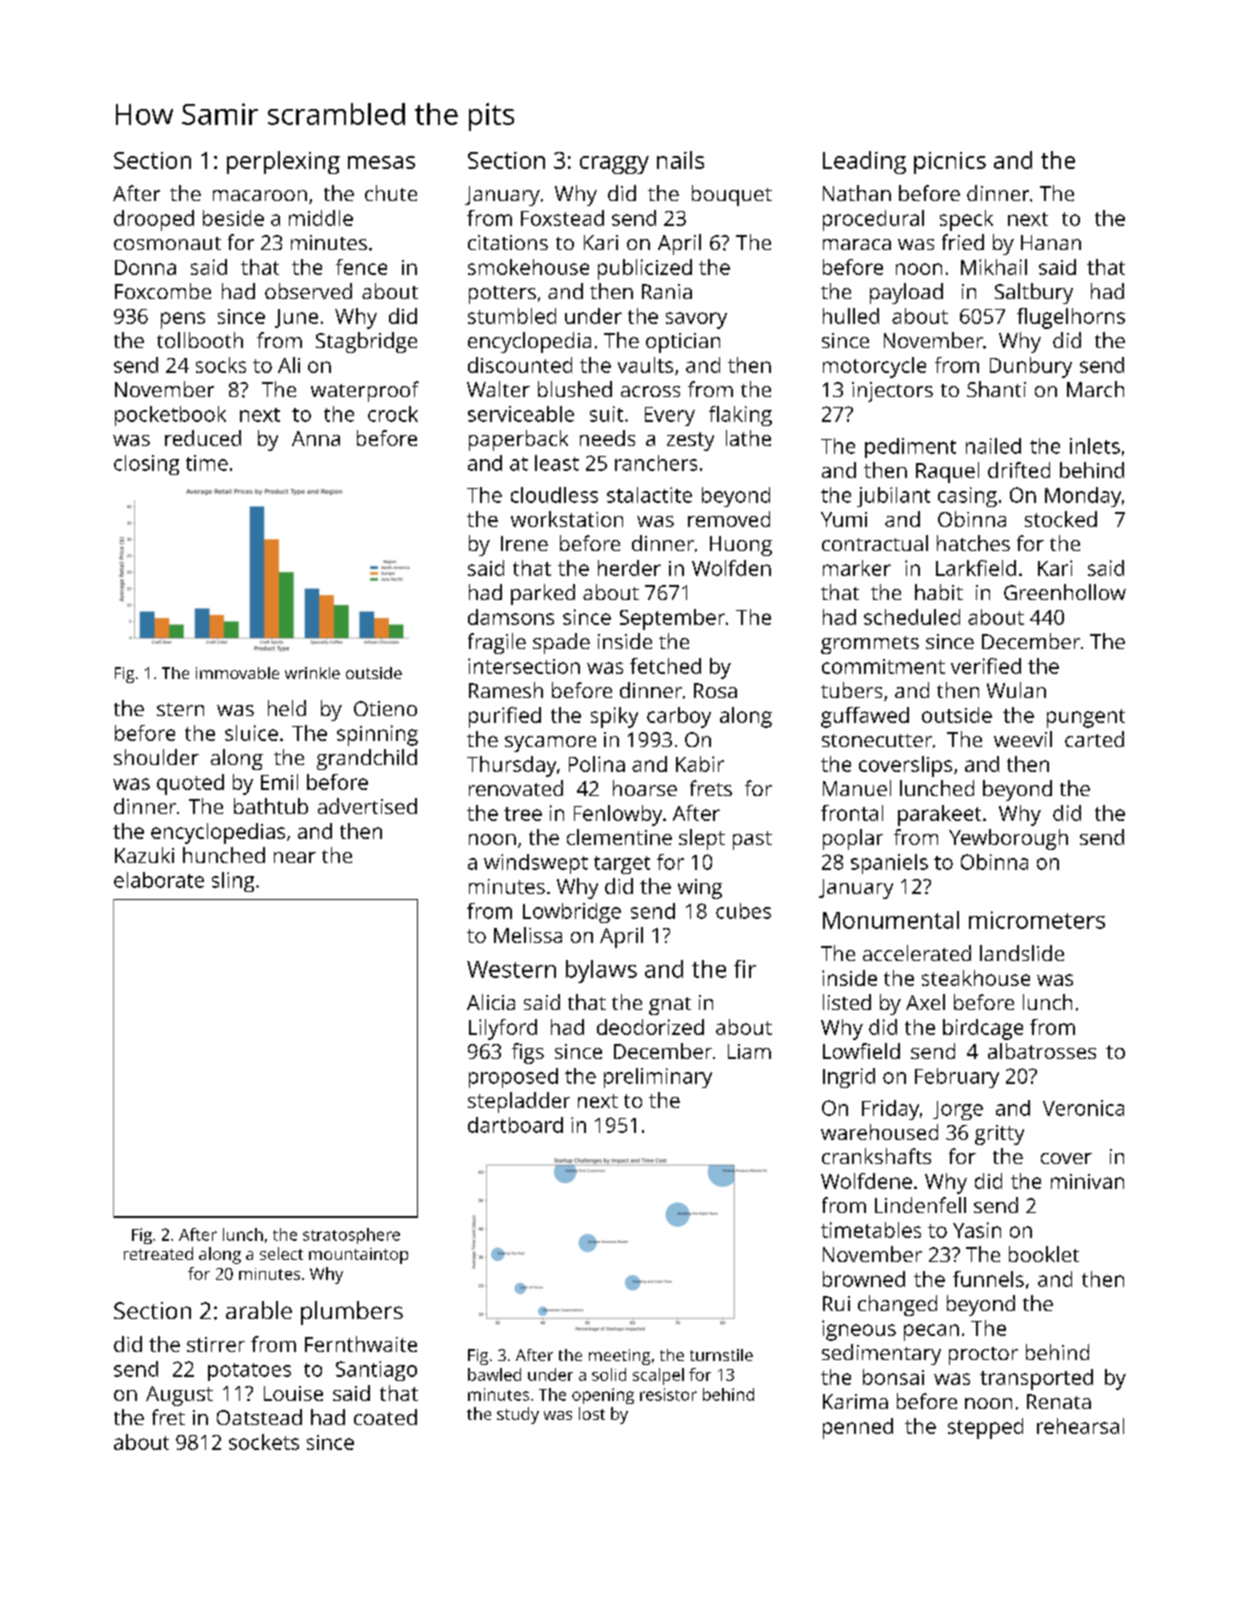 This document has width=1239, height=1603. Describe the element at coordinates (680, 160) in the document. I see `nails` at that location.
